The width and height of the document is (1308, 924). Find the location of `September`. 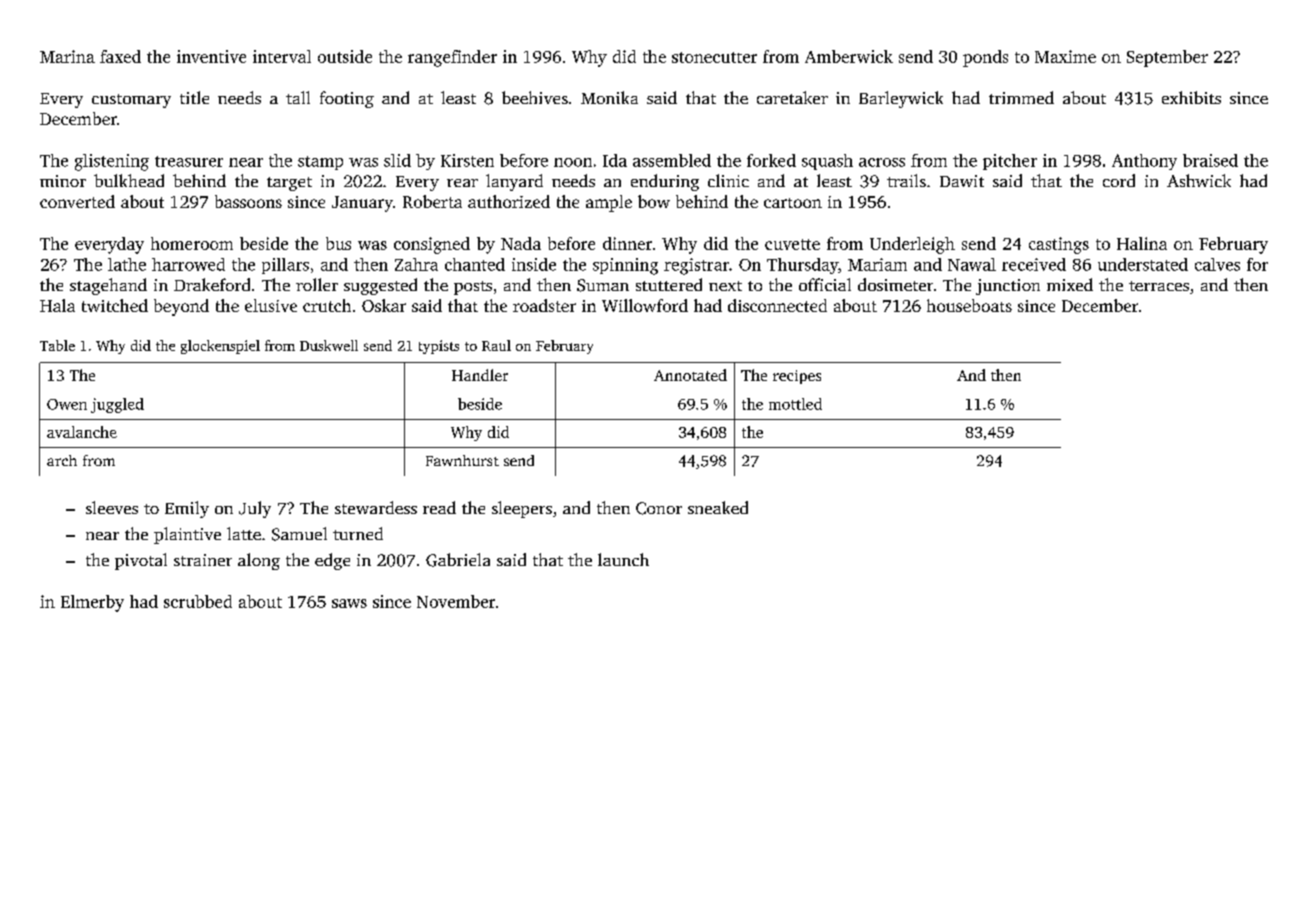

September is located at coordinates (1167, 58).
